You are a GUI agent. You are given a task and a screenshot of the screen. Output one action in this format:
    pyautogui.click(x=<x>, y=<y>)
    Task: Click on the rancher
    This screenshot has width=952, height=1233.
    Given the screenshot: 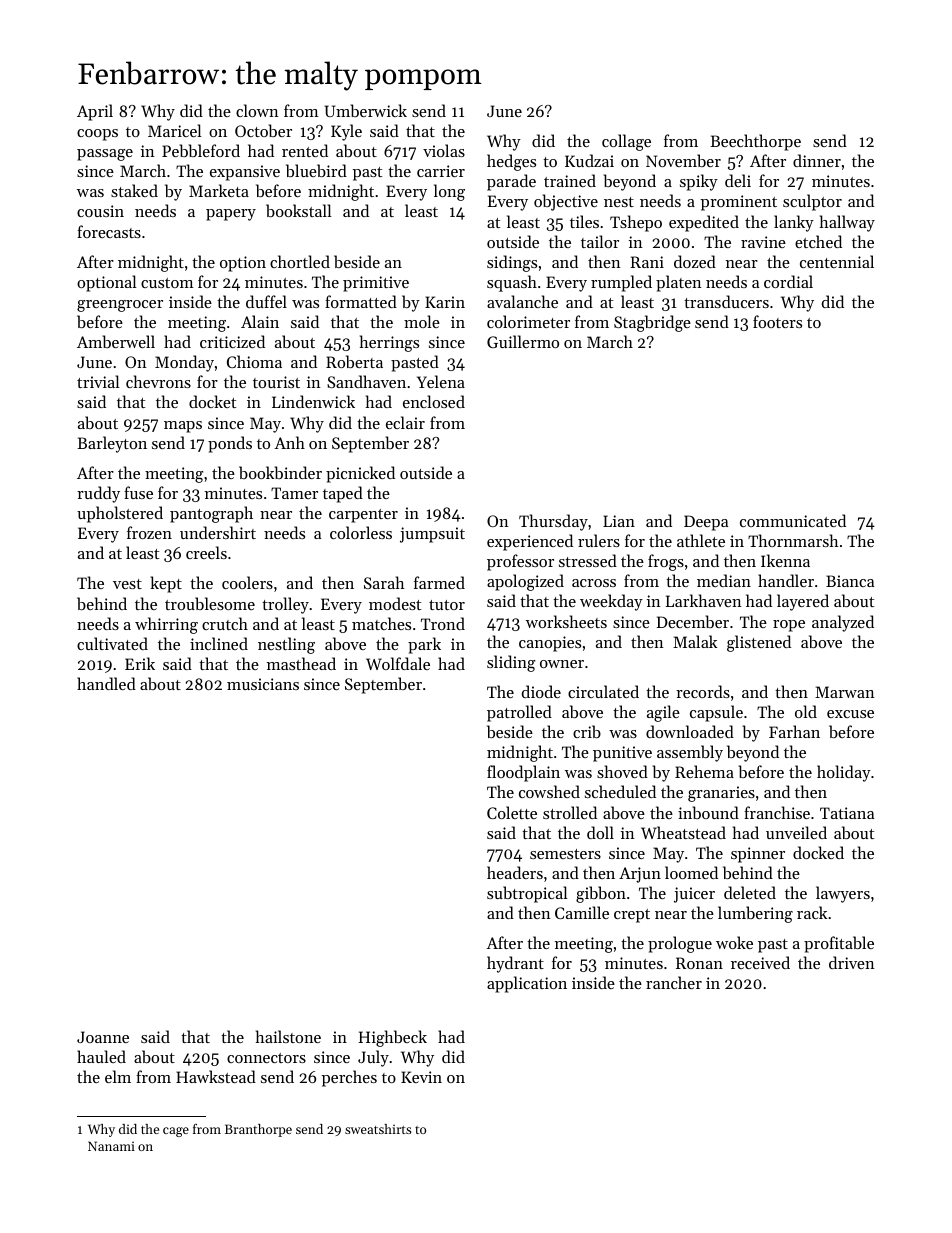 What is the action you would take?
    pyautogui.click(x=674, y=982)
